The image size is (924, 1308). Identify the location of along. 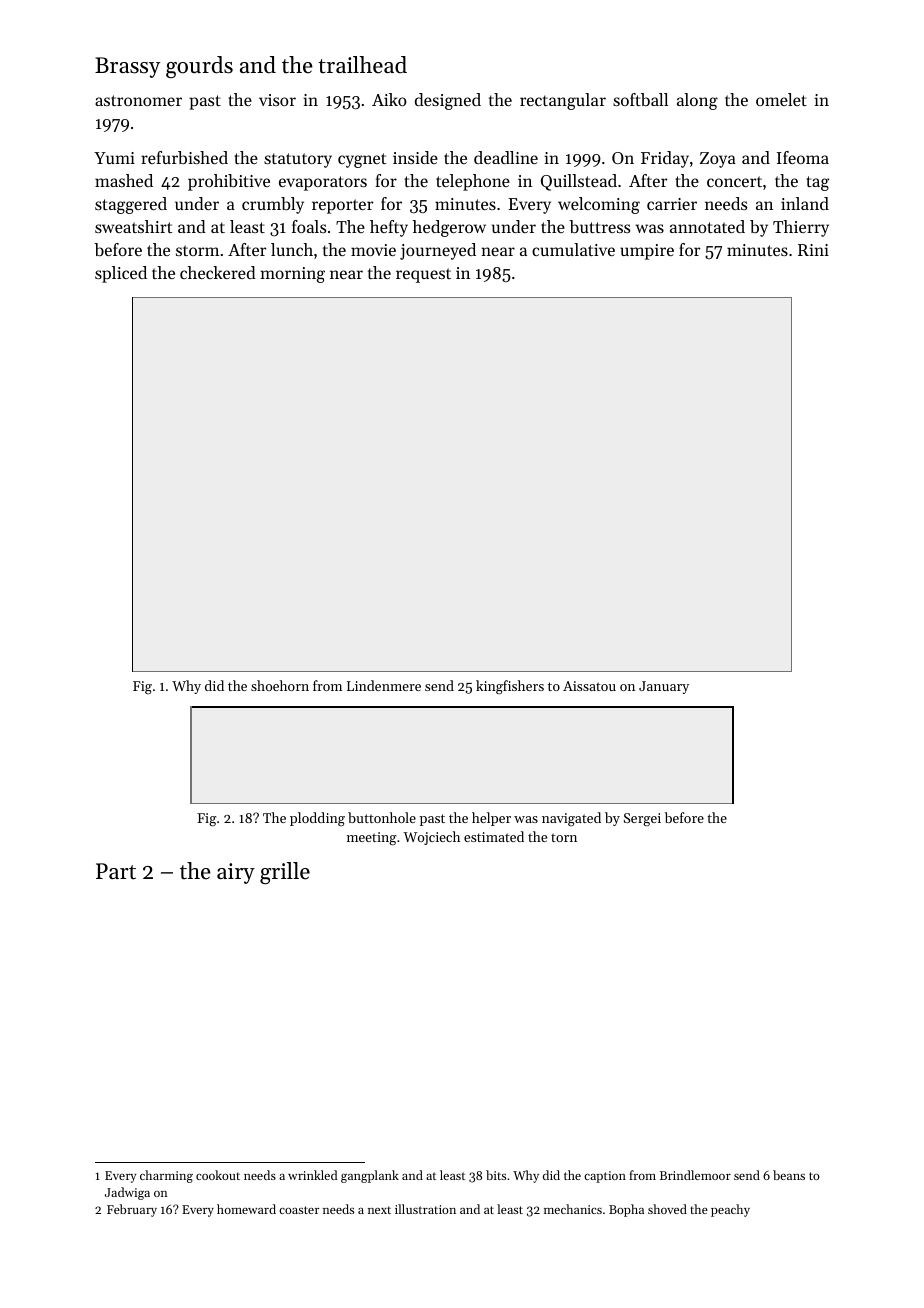
(697, 101).
